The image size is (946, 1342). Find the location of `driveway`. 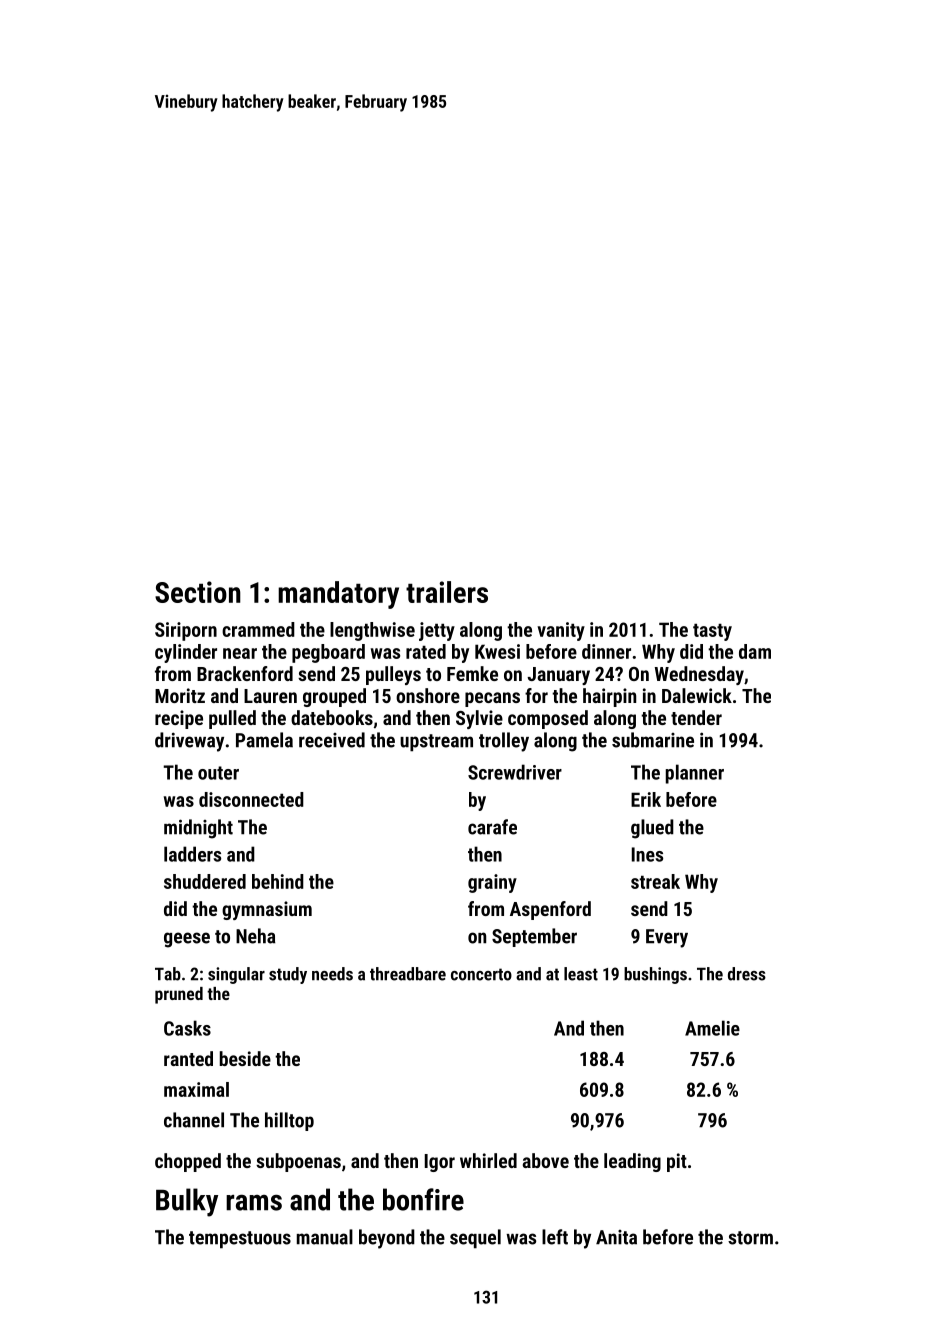

driveway is located at coordinates (189, 742).
